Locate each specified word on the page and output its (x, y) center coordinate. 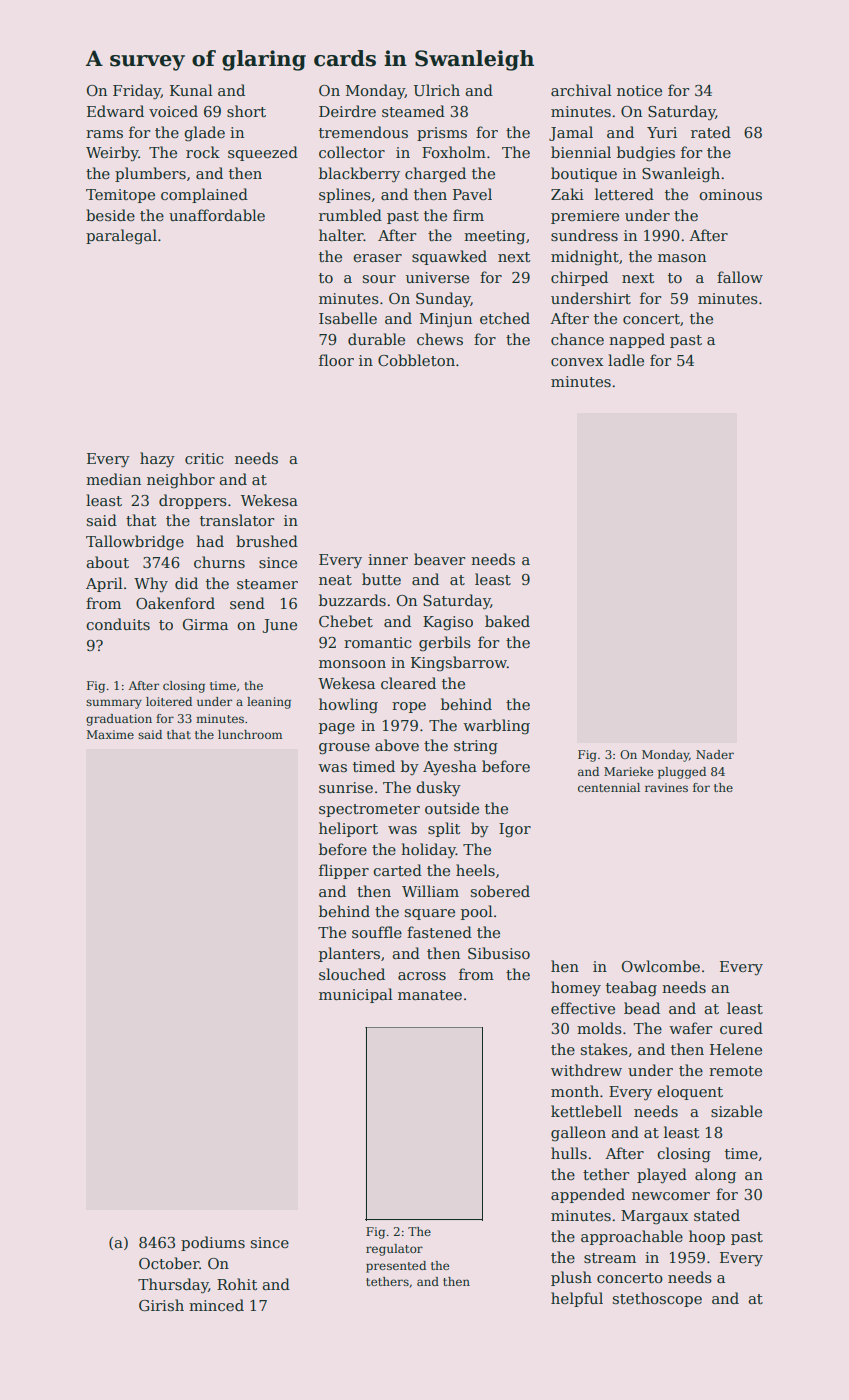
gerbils (445, 644)
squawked (449, 257)
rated (711, 132)
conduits (118, 624)
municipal (356, 995)
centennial (609, 787)
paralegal (121, 237)
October (169, 1263)
